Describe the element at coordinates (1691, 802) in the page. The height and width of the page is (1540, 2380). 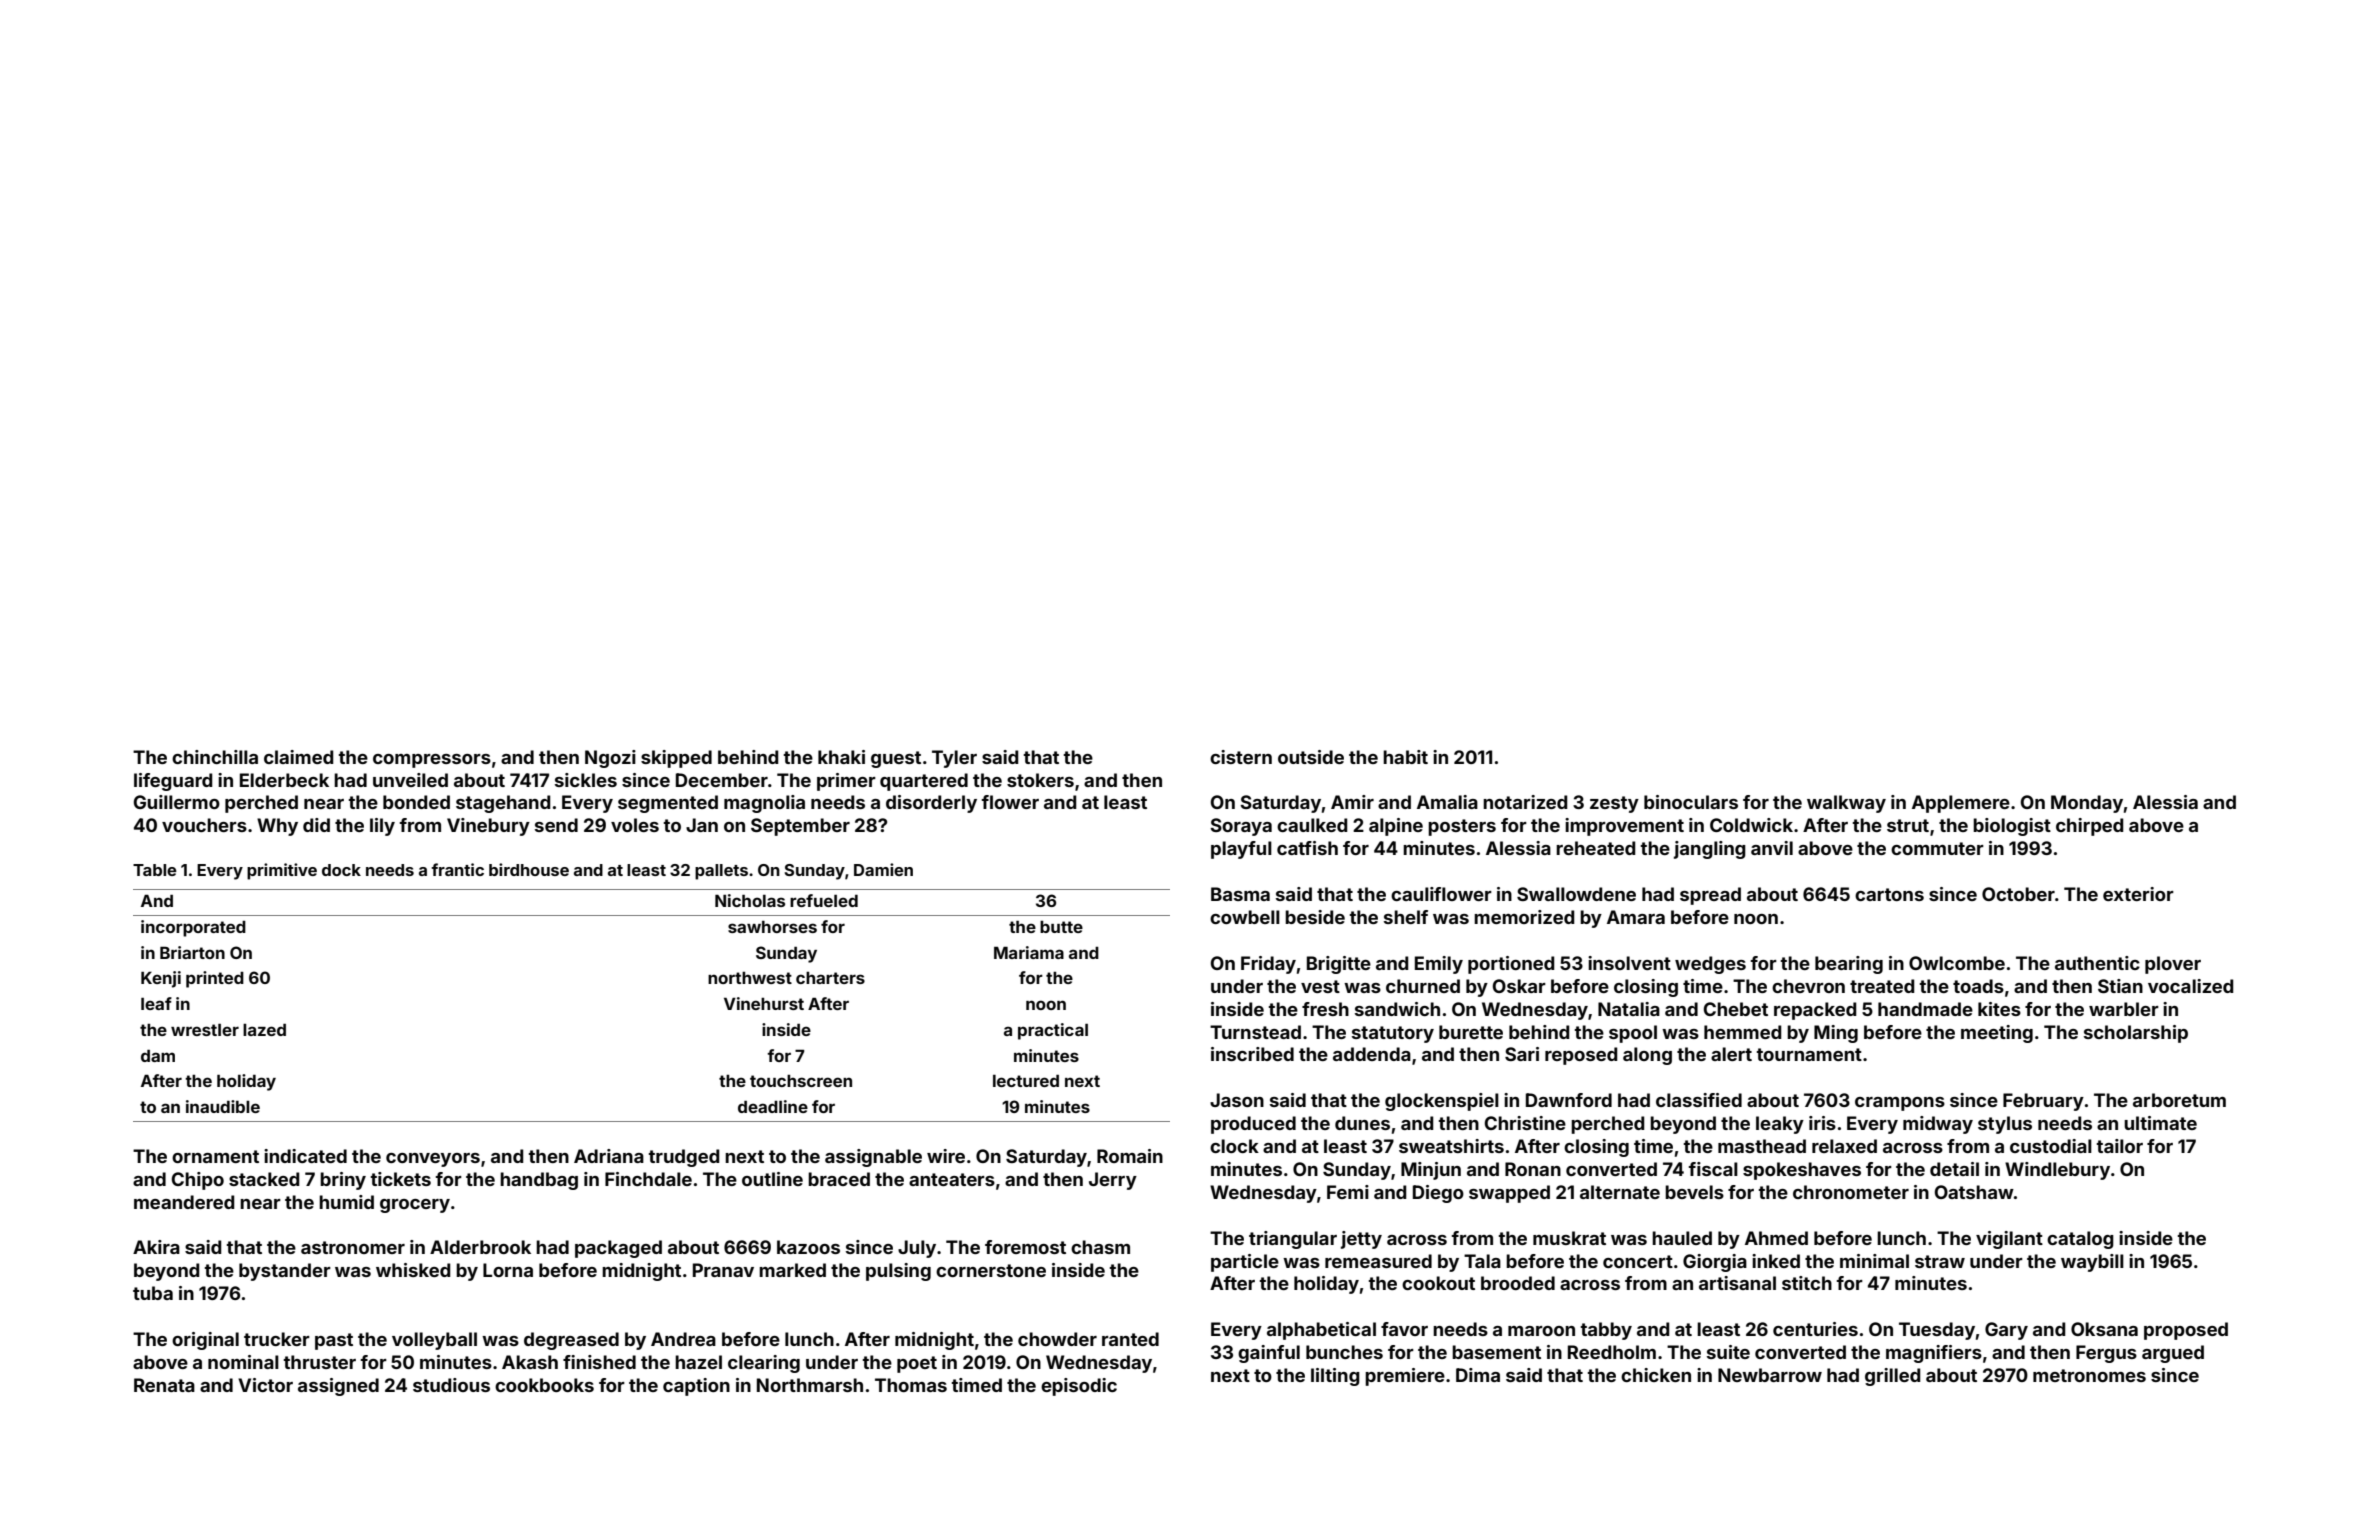
I see `binoculars` at that location.
